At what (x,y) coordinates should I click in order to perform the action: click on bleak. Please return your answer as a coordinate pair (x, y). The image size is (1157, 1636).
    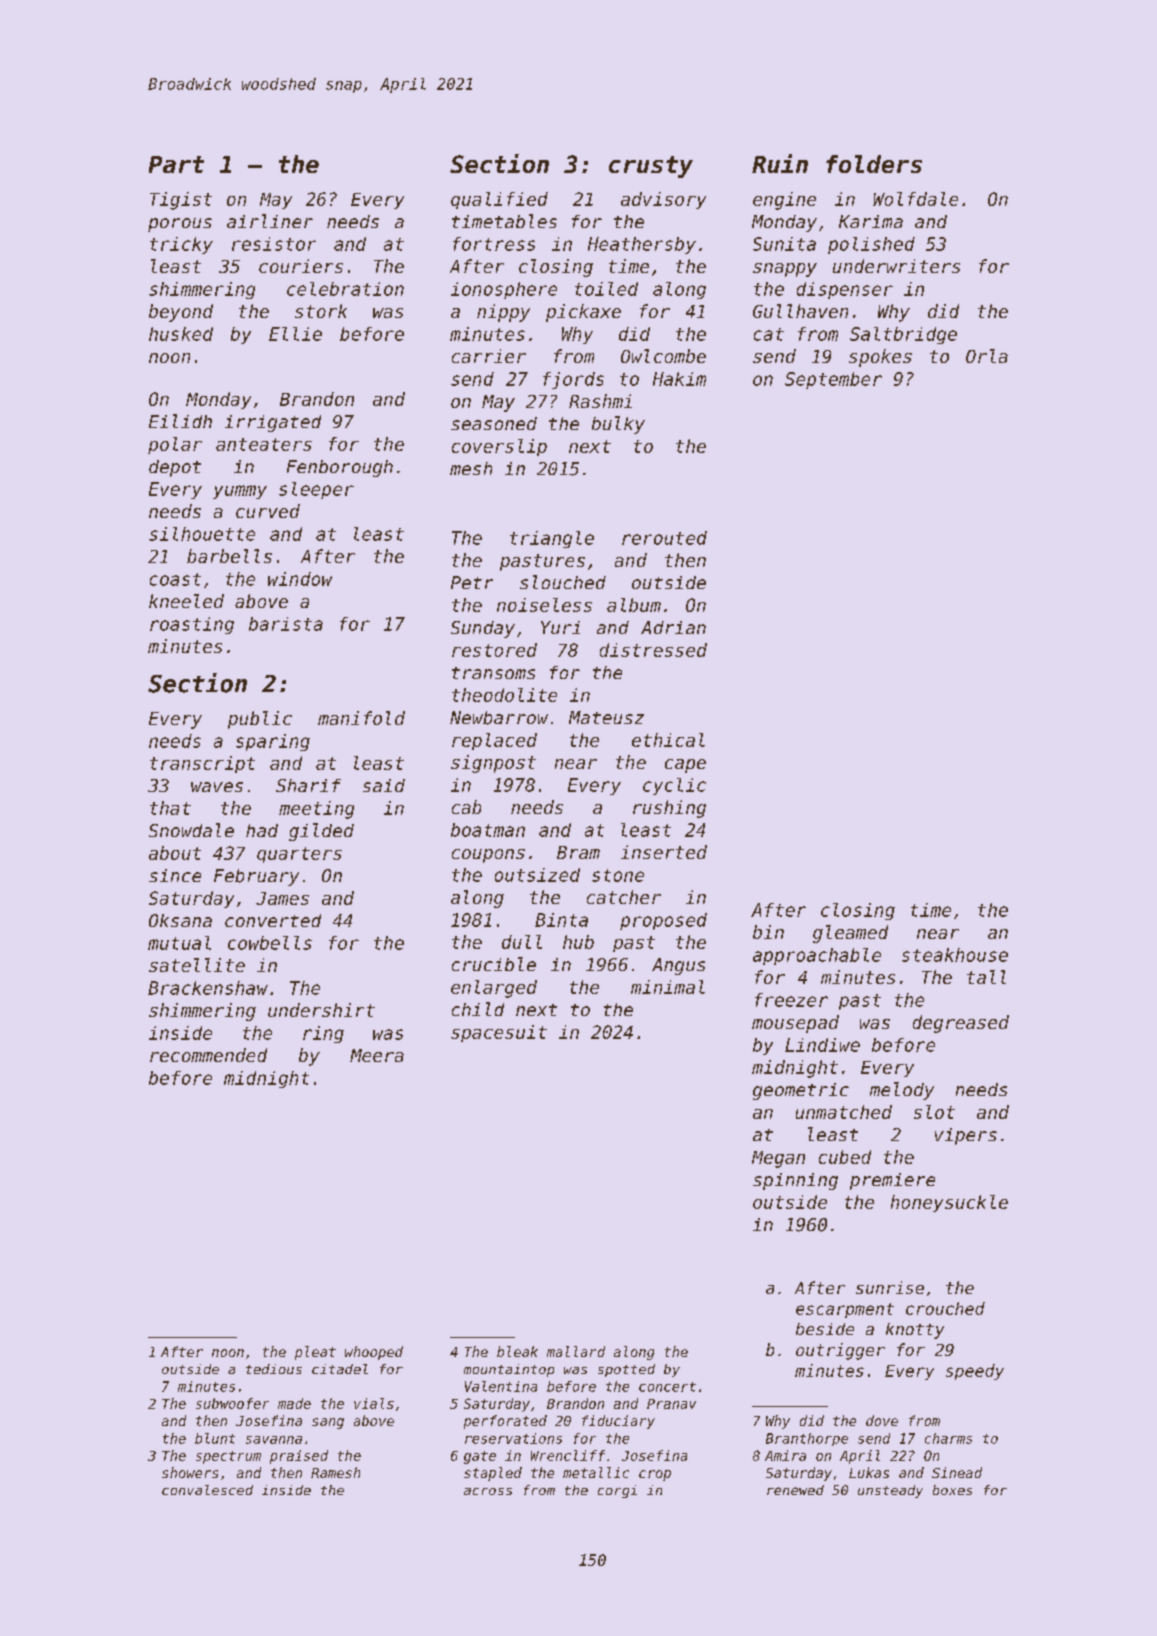
    Looking at the image, I should click on (517, 1351).
